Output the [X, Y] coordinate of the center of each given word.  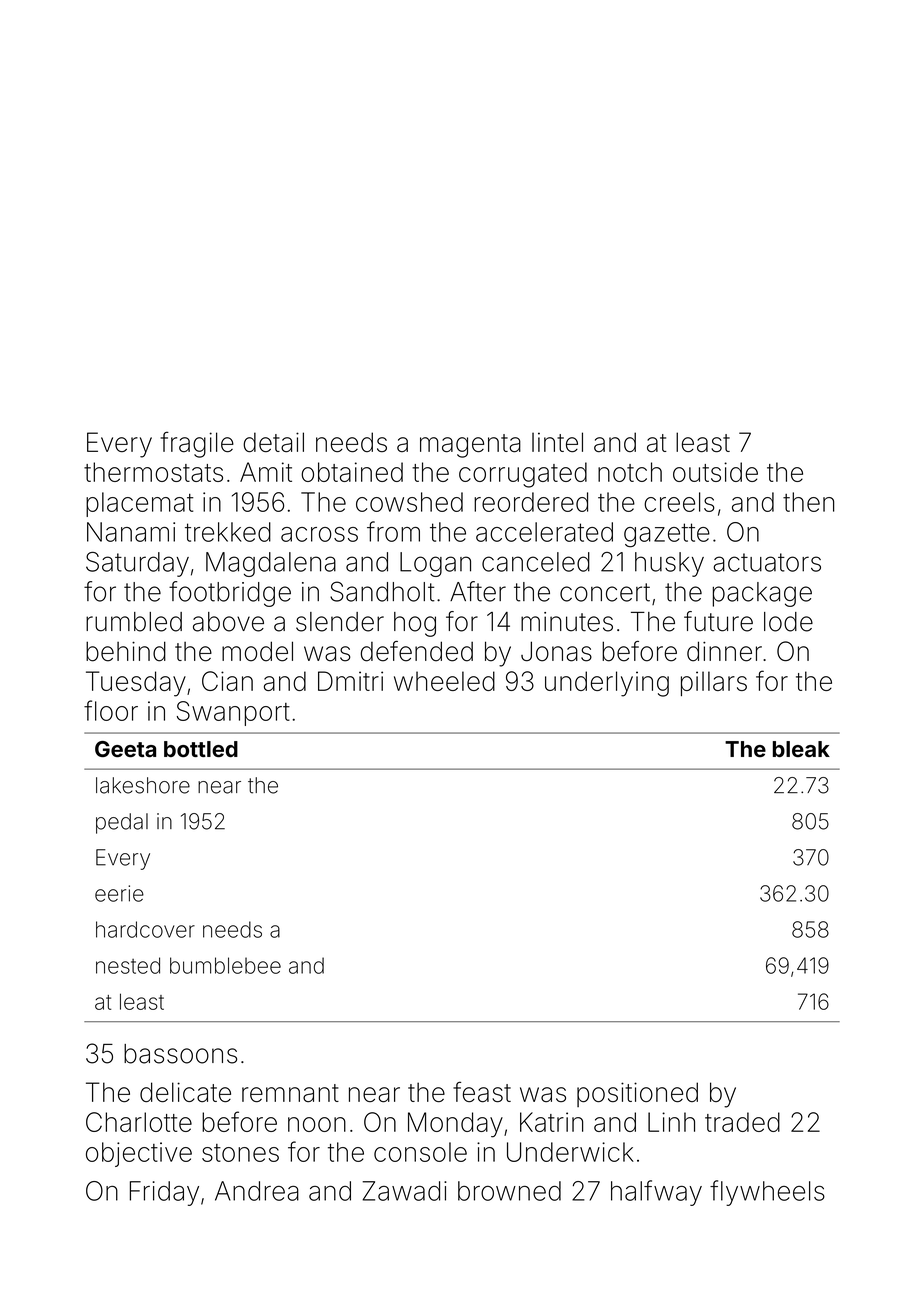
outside [715, 472]
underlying [607, 684]
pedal [122, 823]
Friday [164, 1193]
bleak [801, 749]
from [393, 531]
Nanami [131, 532]
